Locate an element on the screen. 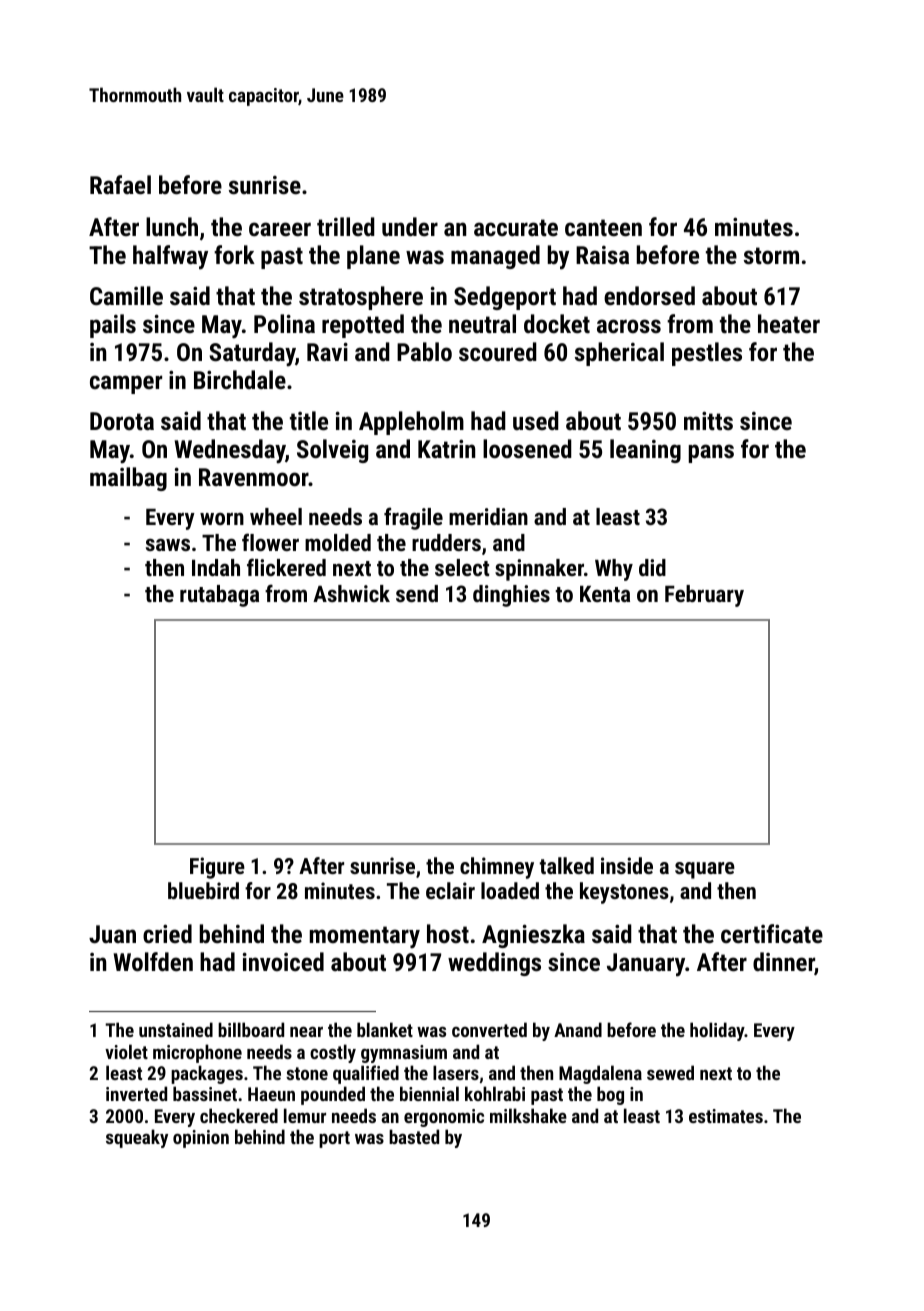 The height and width of the screenshot is (1311, 924). rutabaga is located at coordinates (219, 596).
